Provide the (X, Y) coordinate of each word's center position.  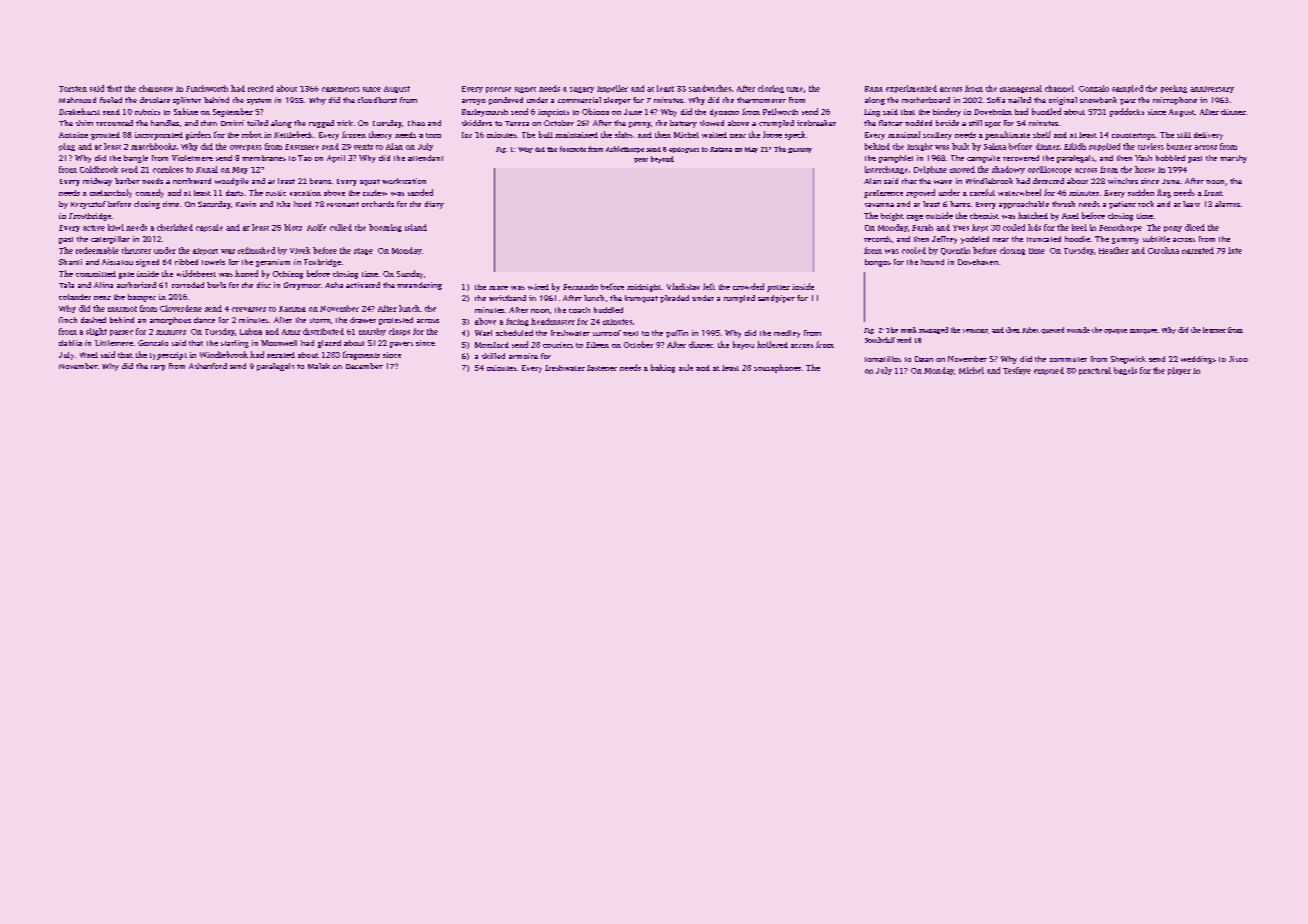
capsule (209, 228)
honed (246, 273)
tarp (158, 368)
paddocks (1127, 112)
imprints (553, 113)
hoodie (1077, 239)
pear (641, 160)
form (873, 250)
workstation (404, 181)
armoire (523, 356)
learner (1214, 330)
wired (538, 287)
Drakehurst (79, 111)
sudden (1141, 192)
